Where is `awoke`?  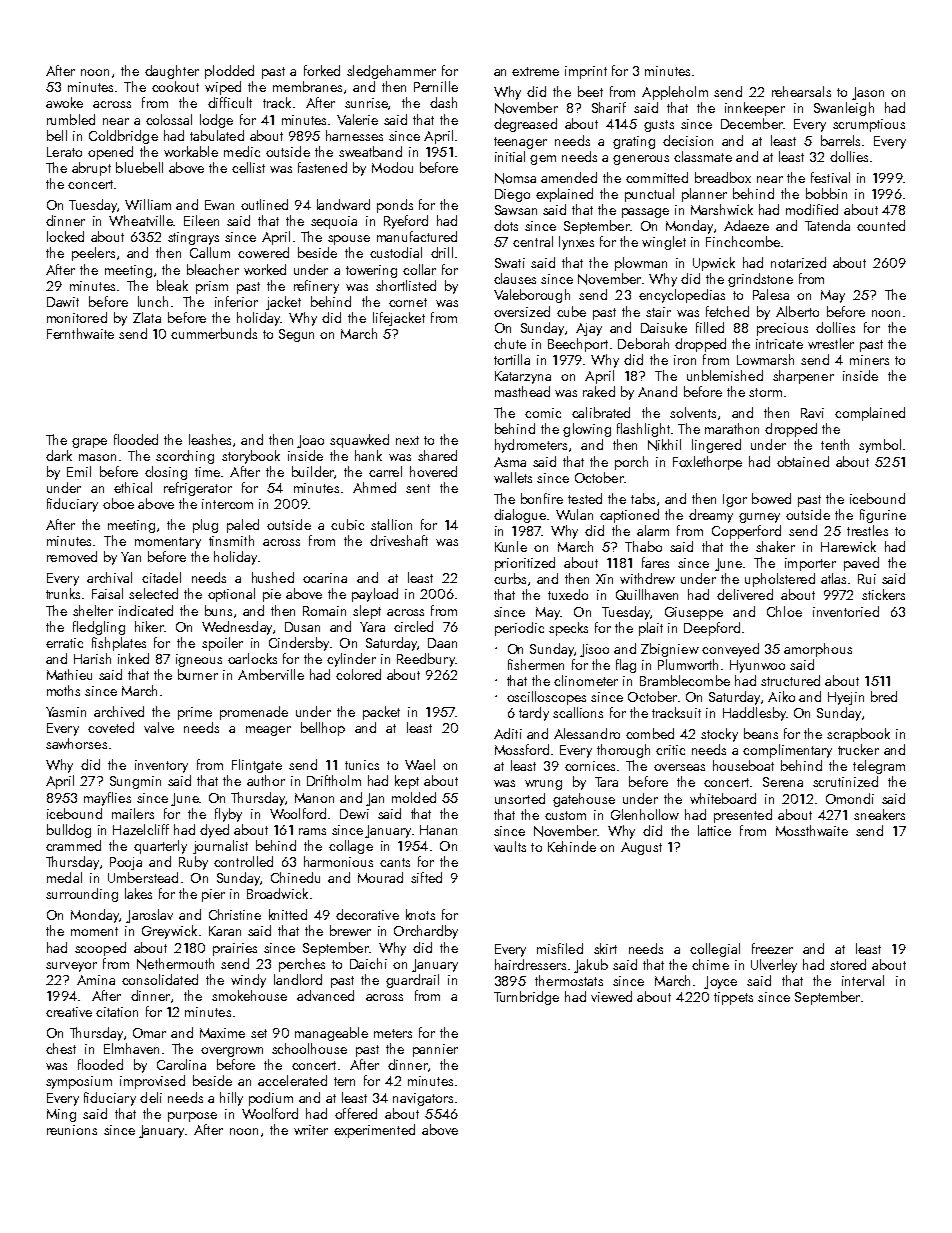 awoke is located at coordinates (64, 102).
